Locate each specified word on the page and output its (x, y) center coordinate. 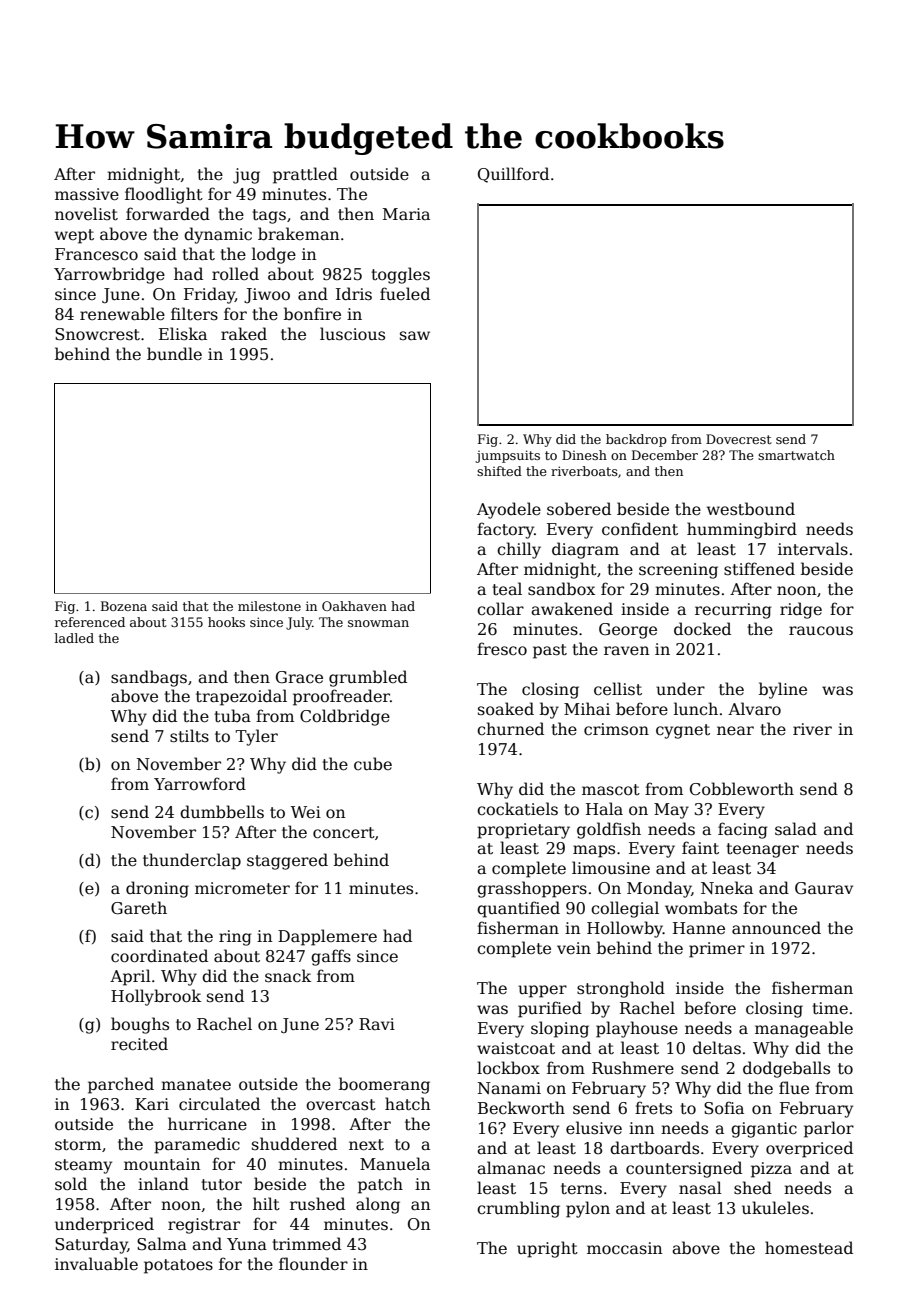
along (378, 1205)
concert (344, 833)
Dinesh (584, 455)
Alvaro (754, 709)
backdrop (636, 440)
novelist (86, 214)
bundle (174, 353)
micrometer (242, 888)
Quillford (513, 175)
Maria (406, 214)
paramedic (197, 1145)
